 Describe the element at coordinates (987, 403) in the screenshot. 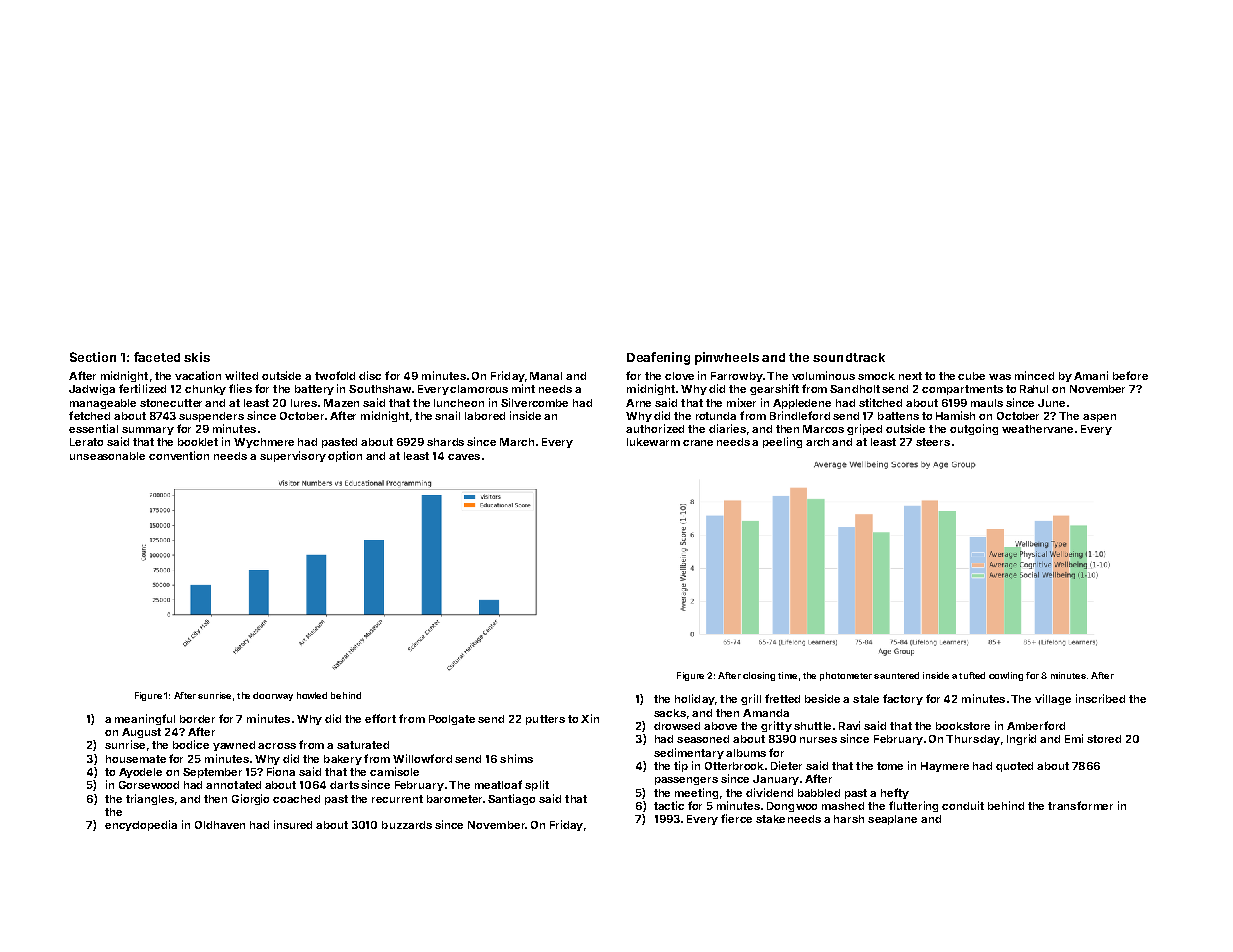

I see `mauls` at that location.
